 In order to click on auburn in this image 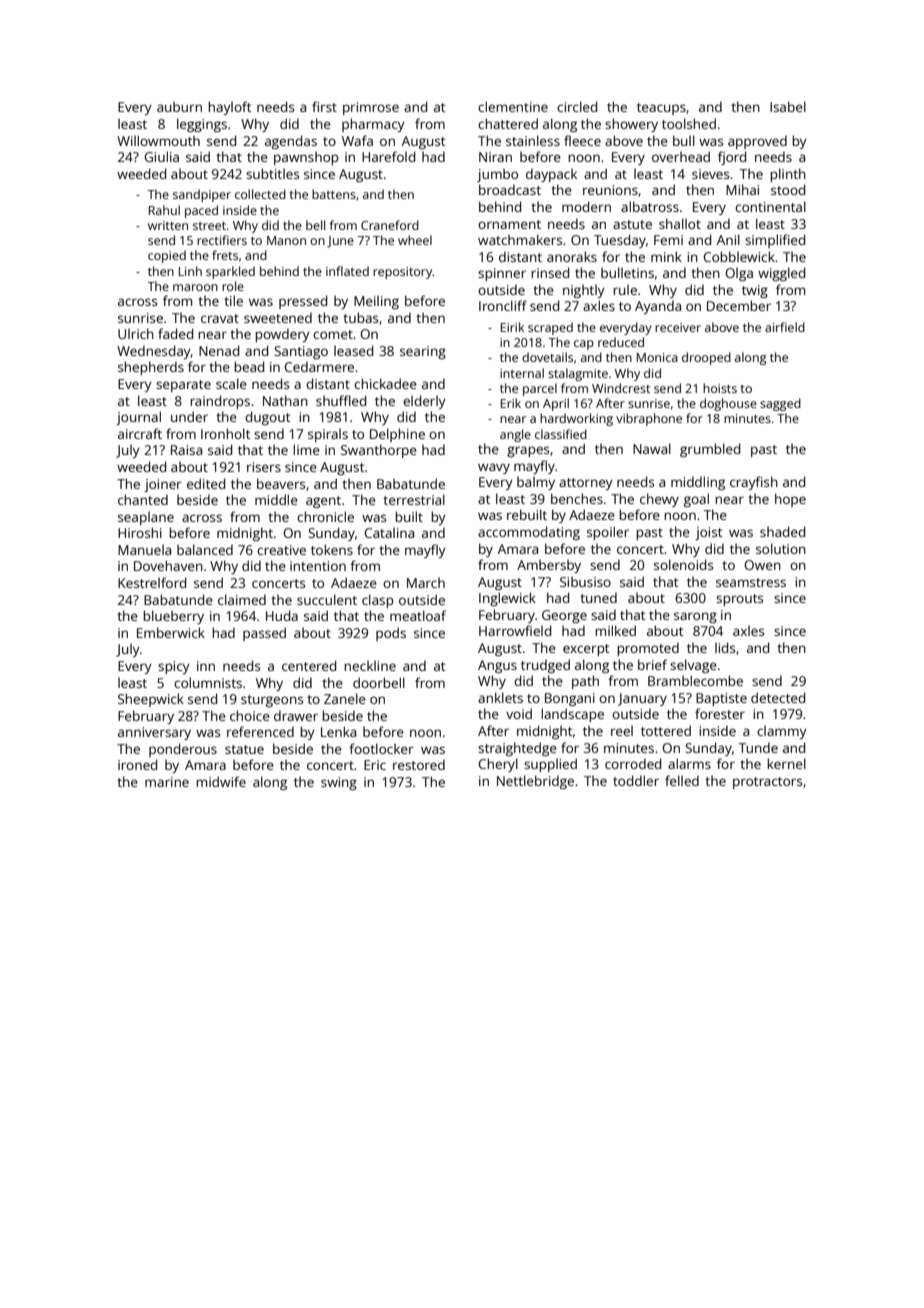, I will do `click(179, 106)`.
